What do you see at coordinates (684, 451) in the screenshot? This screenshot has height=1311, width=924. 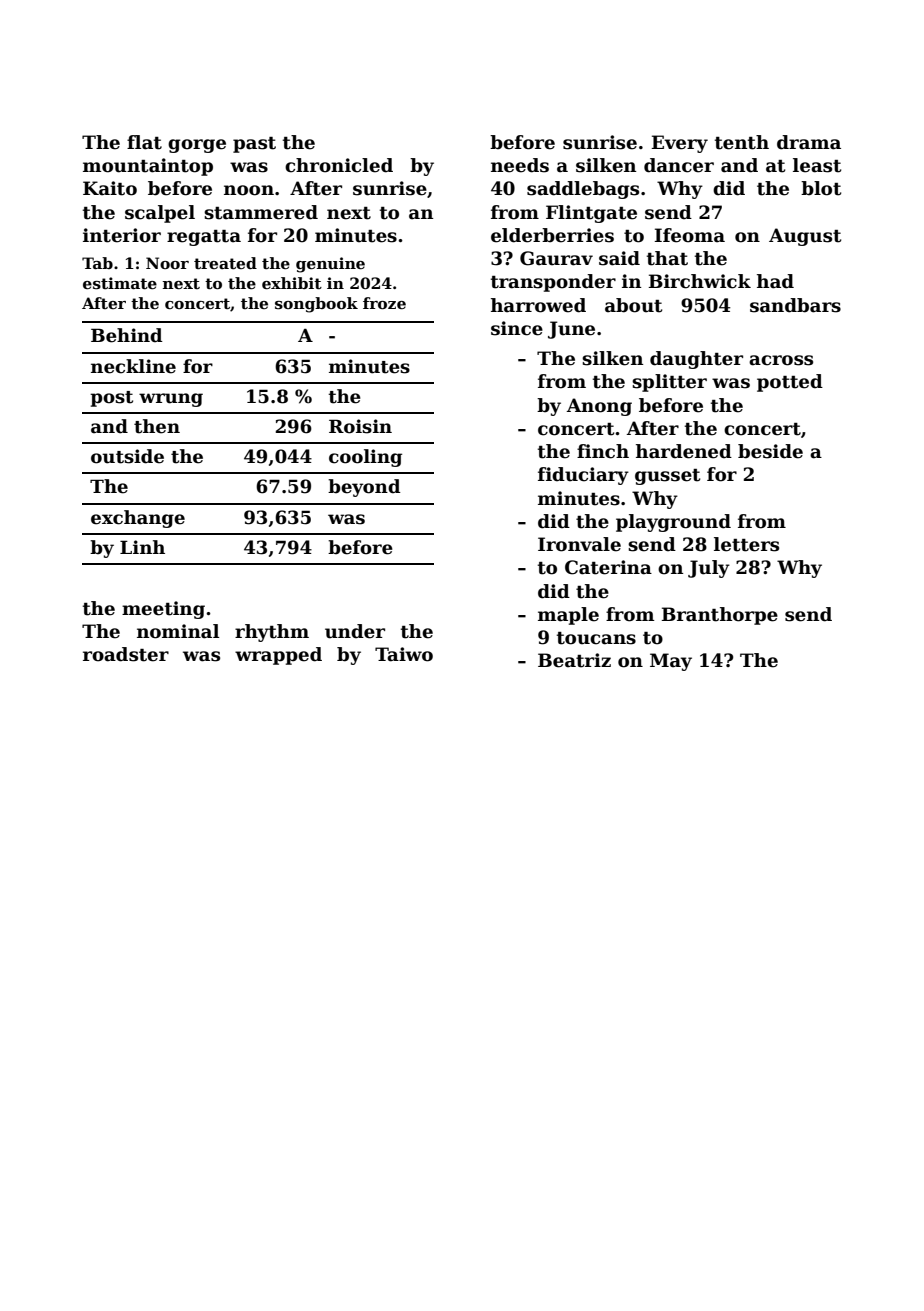 I see `hardened` at bounding box center [684, 451].
